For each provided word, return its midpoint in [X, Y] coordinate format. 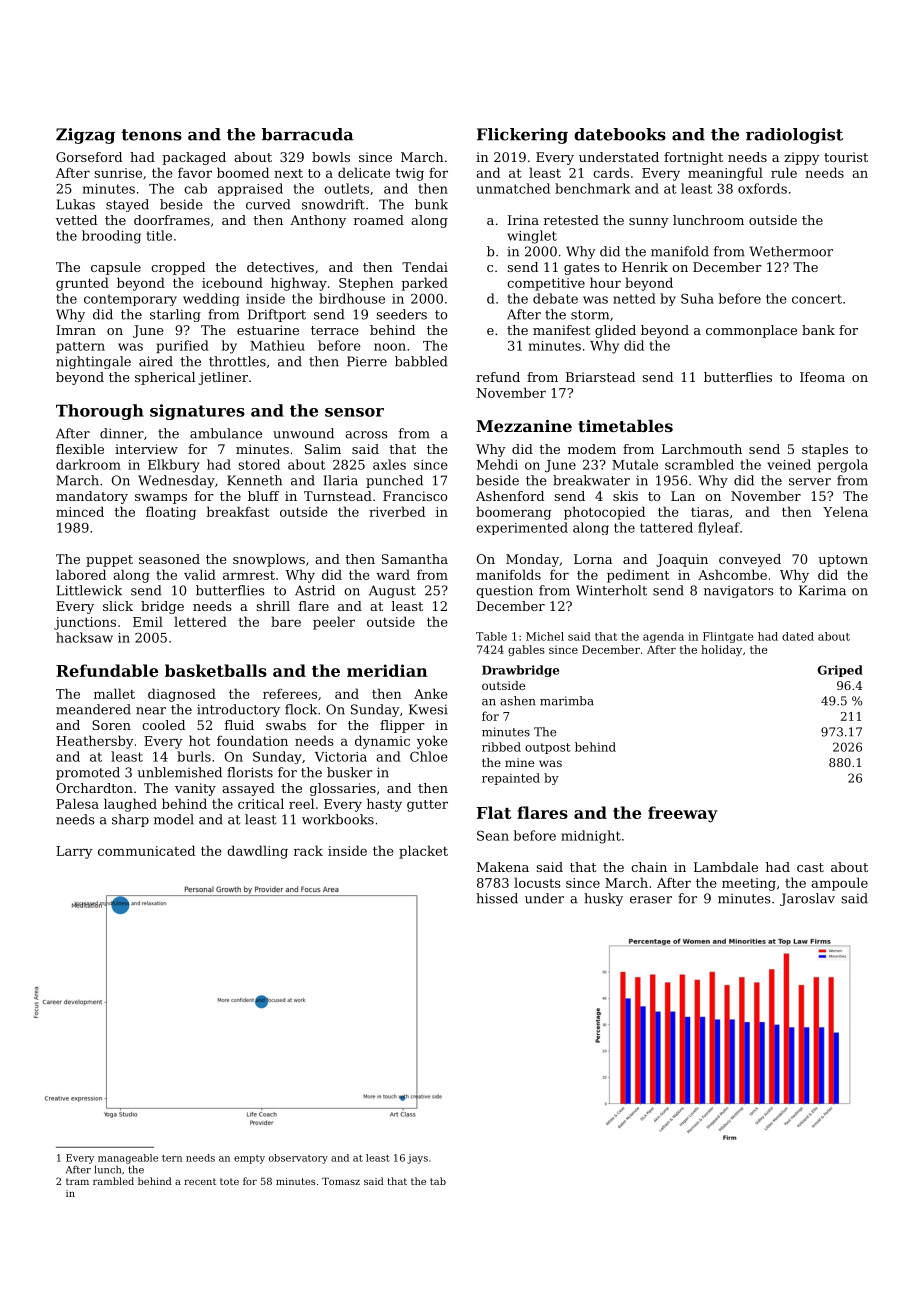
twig [410, 174]
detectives [280, 267]
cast [810, 867]
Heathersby [94, 742]
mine [519, 762]
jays [417, 1159]
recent [200, 1181]
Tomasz [341, 1181]
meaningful [725, 174]
